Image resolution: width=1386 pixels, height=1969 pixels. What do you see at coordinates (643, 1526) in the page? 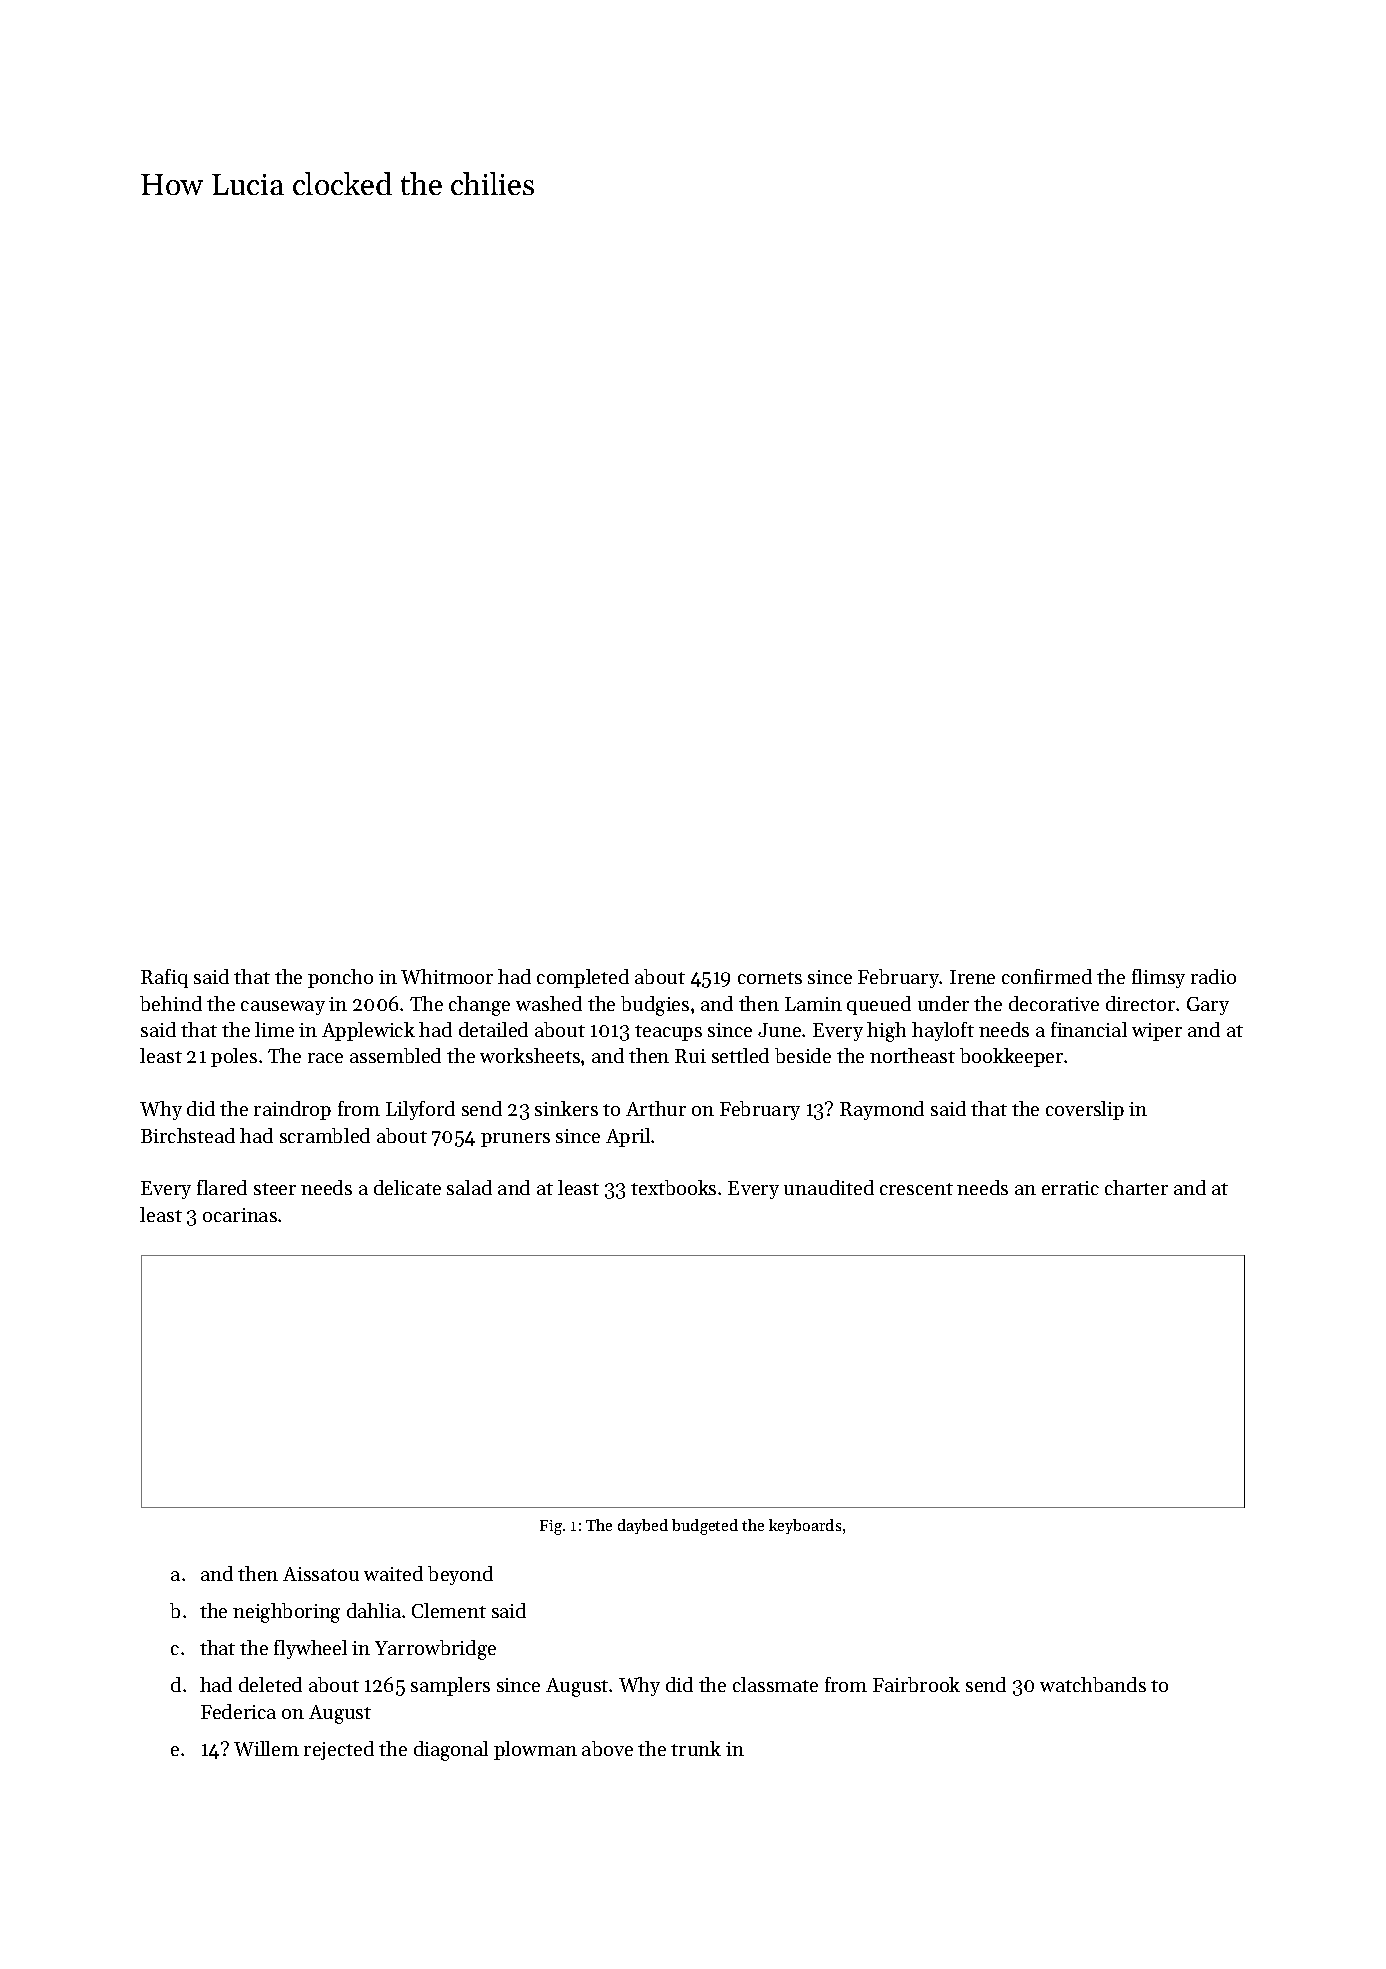
I see `daybed` at bounding box center [643, 1526].
